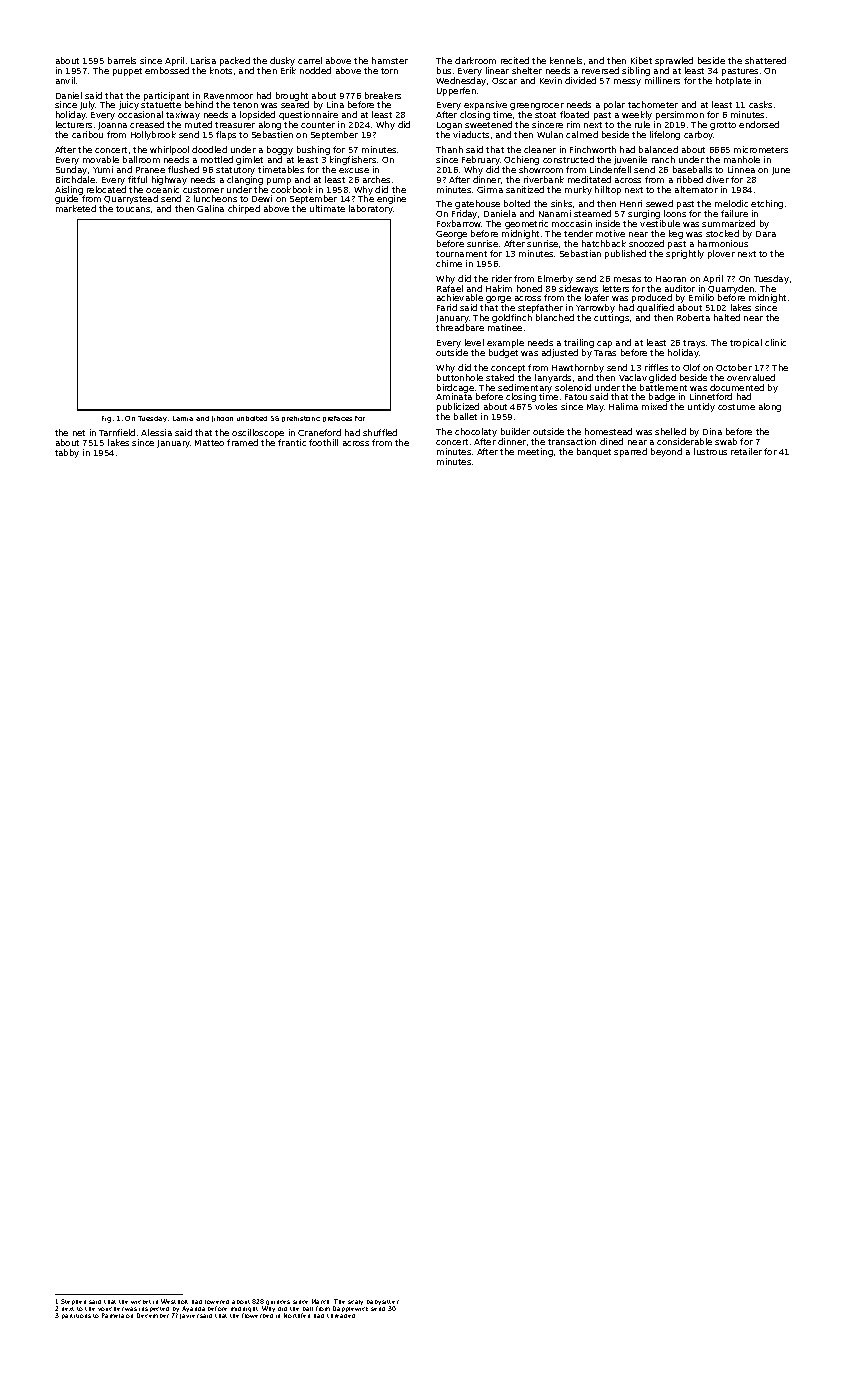 The width and height of the document is (849, 1400). What do you see at coordinates (630, 452) in the document?
I see `sparred` at bounding box center [630, 452].
